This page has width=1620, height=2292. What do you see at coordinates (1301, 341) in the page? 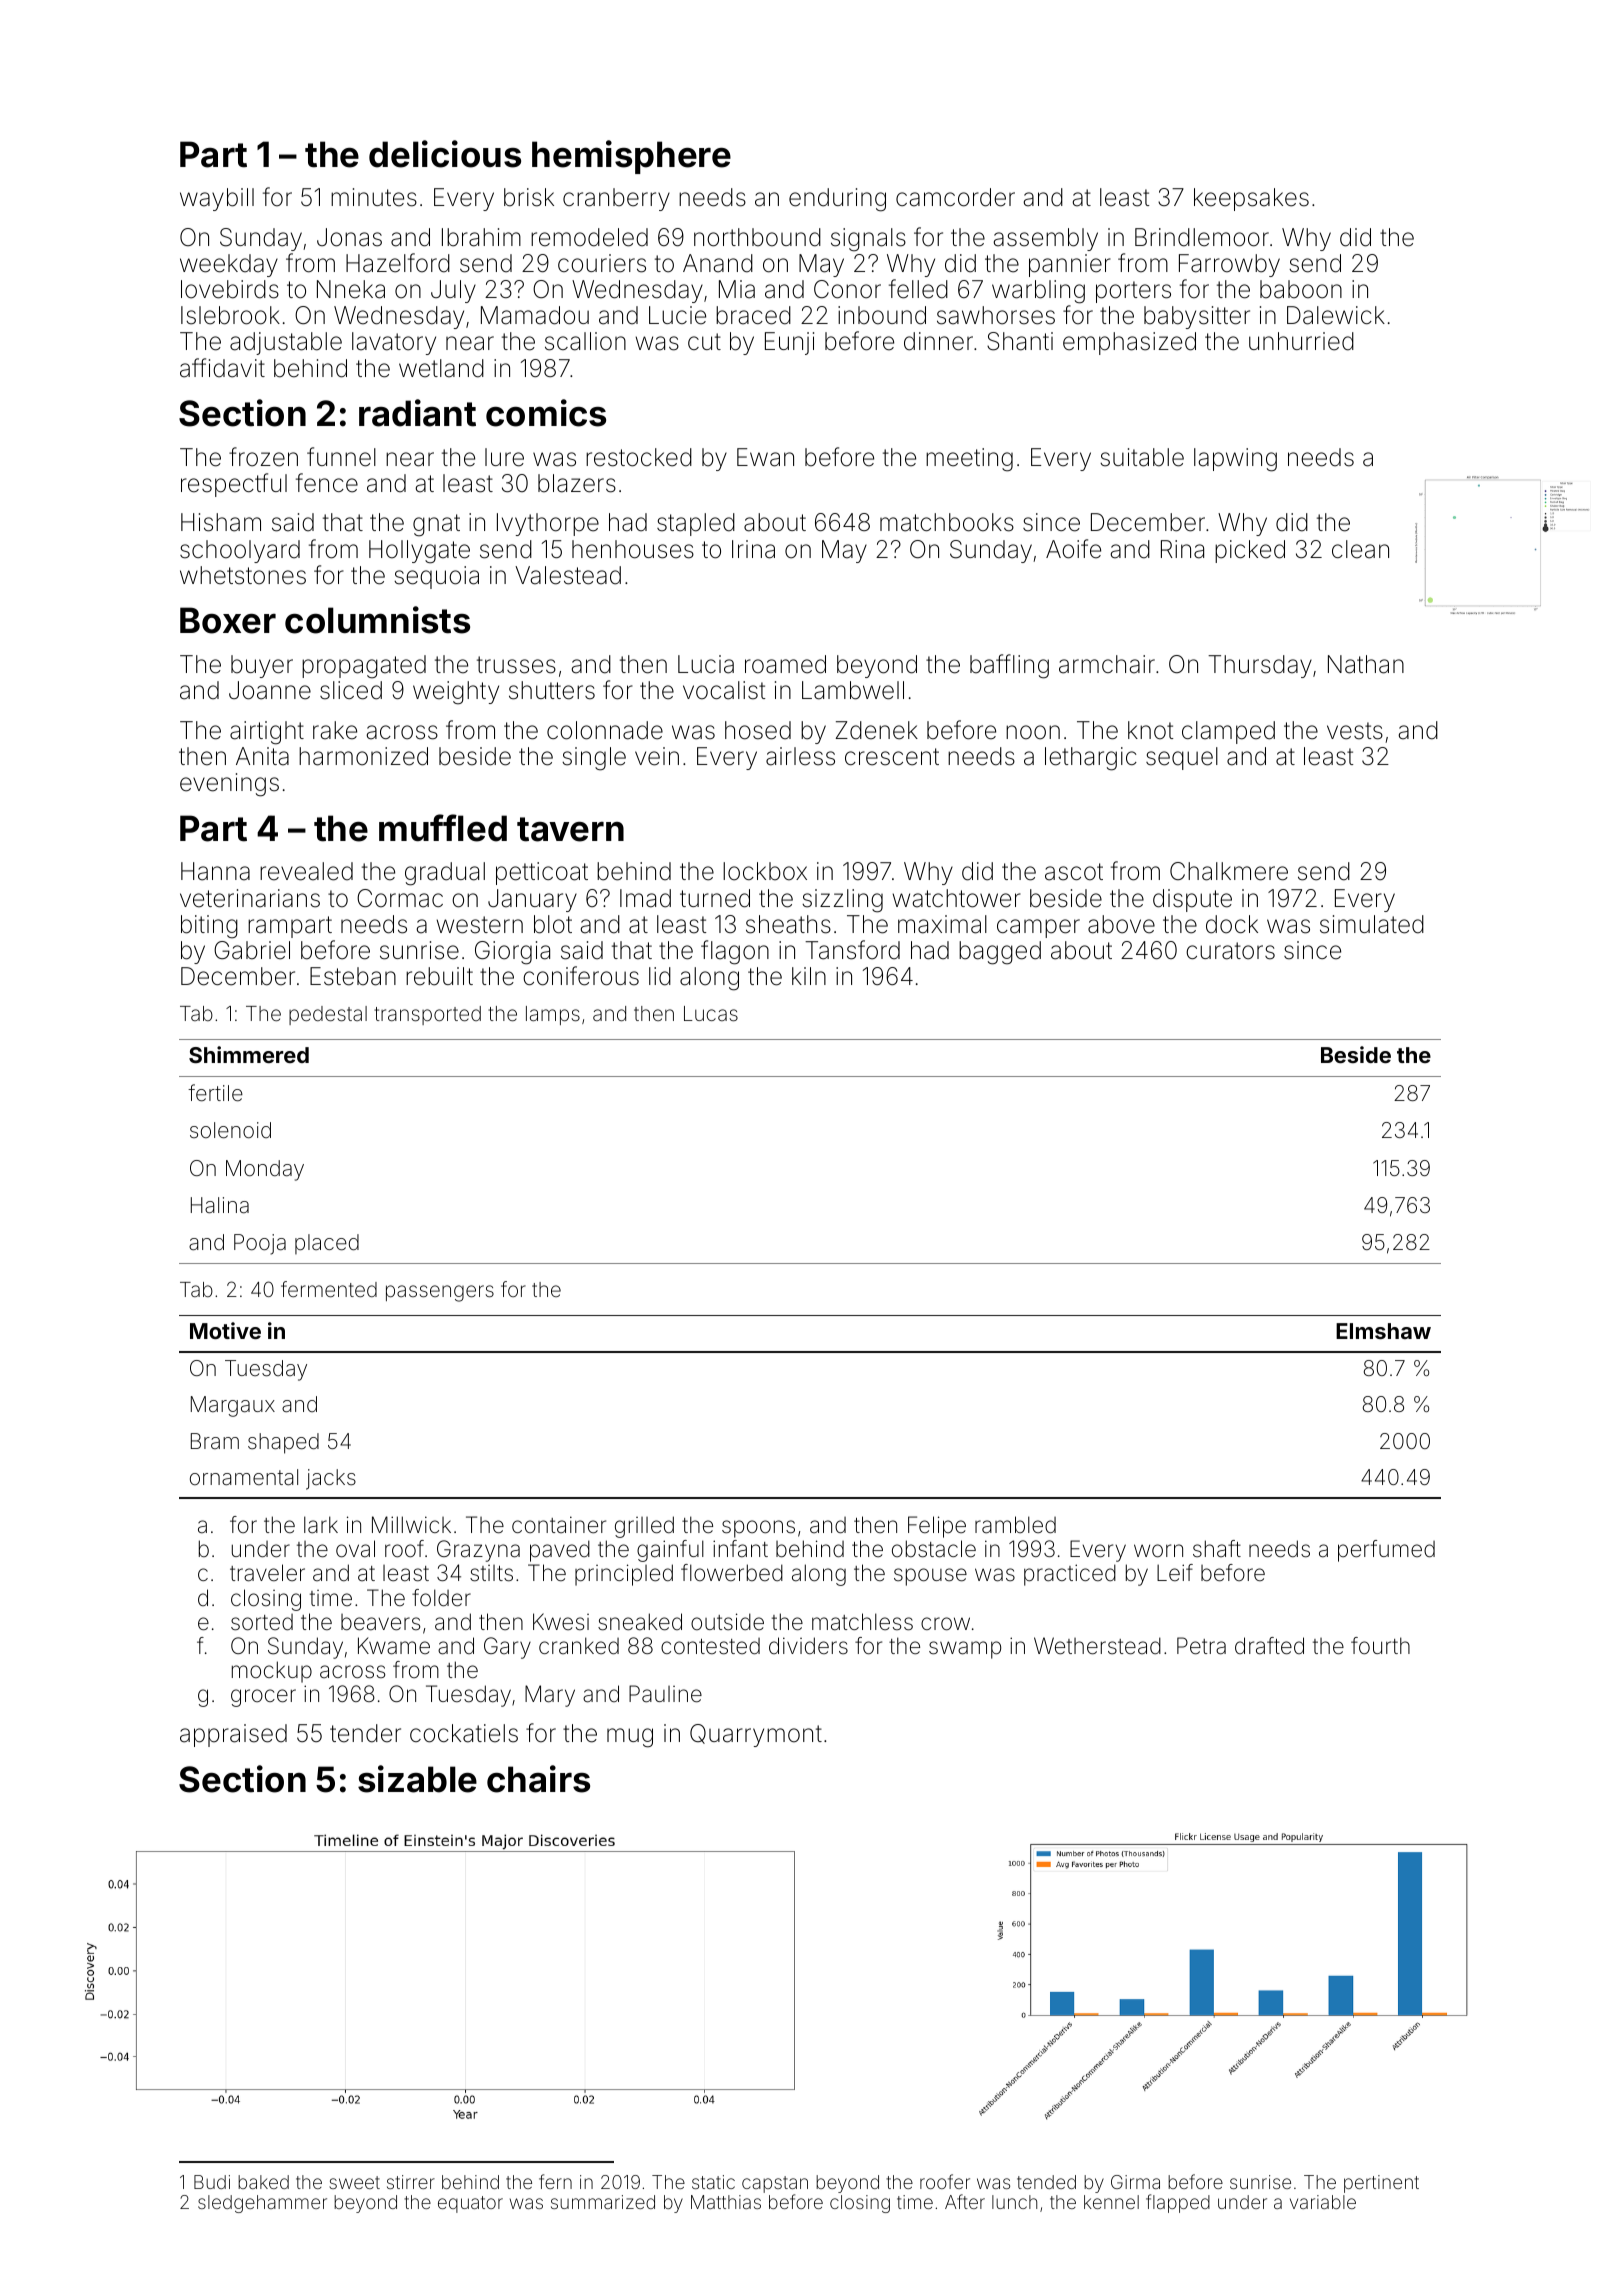
I see `unhurried` at bounding box center [1301, 341].
